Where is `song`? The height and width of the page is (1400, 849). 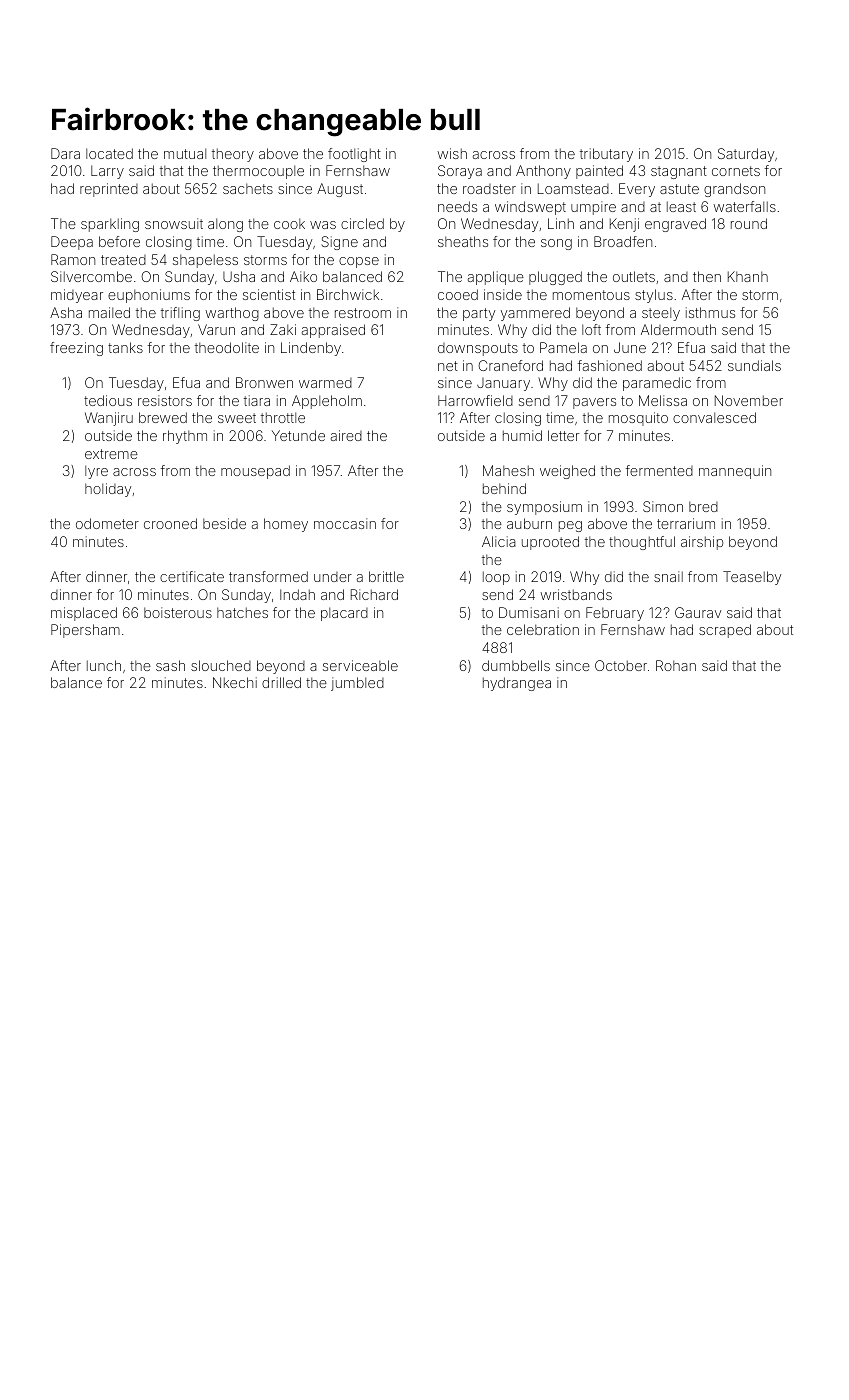 song is located at coordinates (556, 244).
